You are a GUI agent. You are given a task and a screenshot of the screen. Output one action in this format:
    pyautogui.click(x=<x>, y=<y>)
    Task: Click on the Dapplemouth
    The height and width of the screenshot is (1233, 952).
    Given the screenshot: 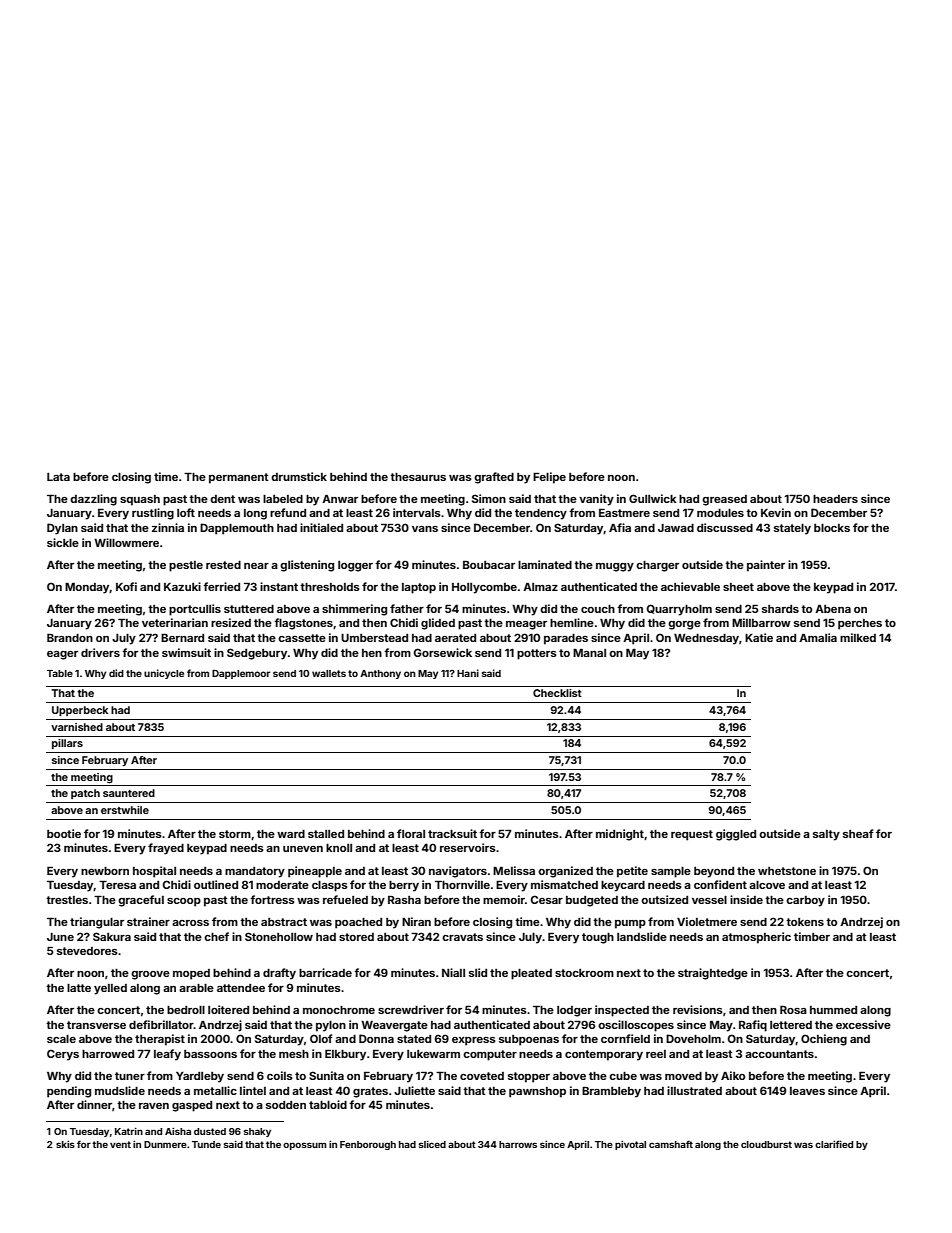 What is the action you would take?
    pyautogui.click(x=237, y=529)
